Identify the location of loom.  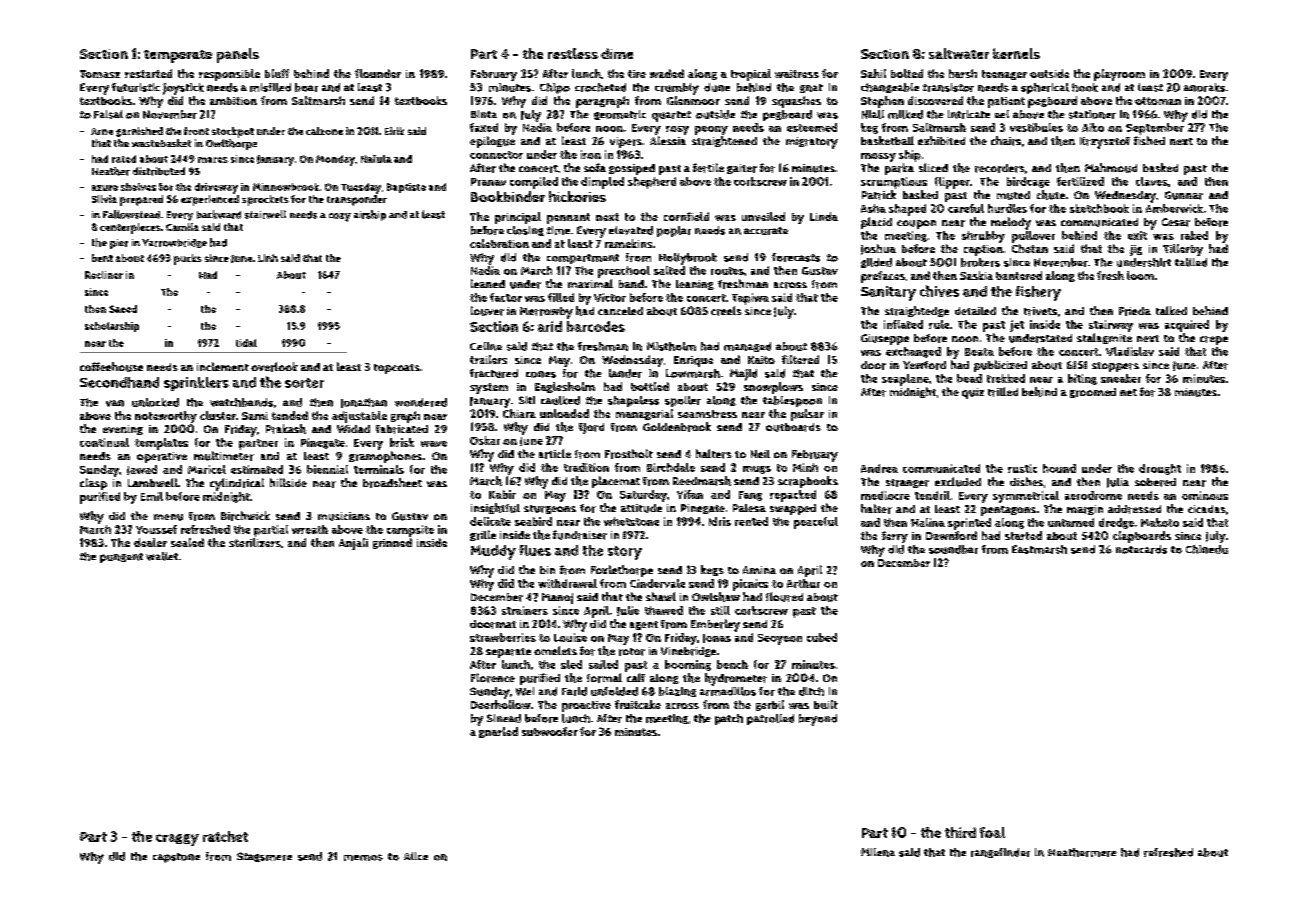
(1140, 275).
